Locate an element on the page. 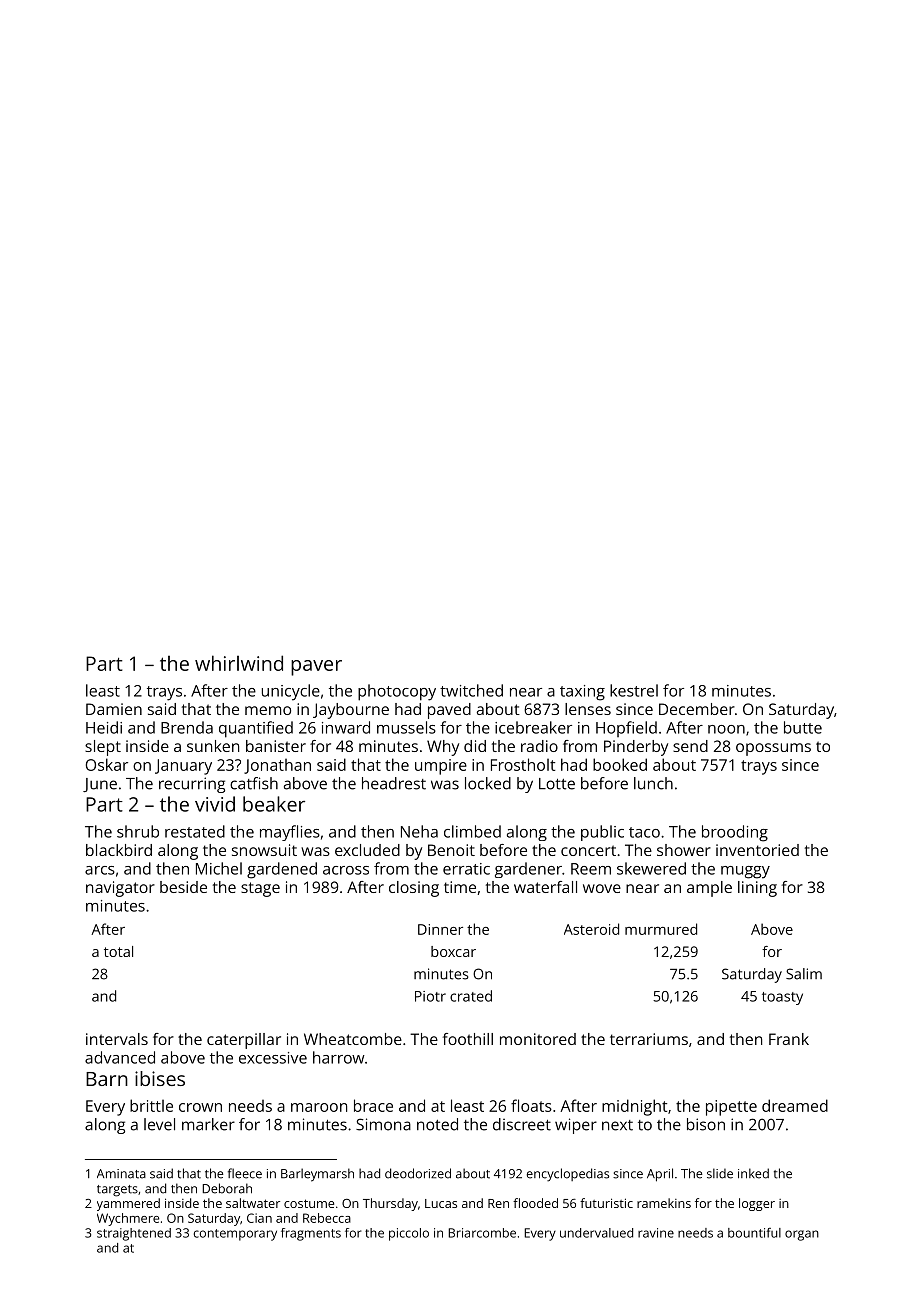 Image resolution: width=924 pixels, height=1311 pixels. noted is located at coordinates (437, 1124).
